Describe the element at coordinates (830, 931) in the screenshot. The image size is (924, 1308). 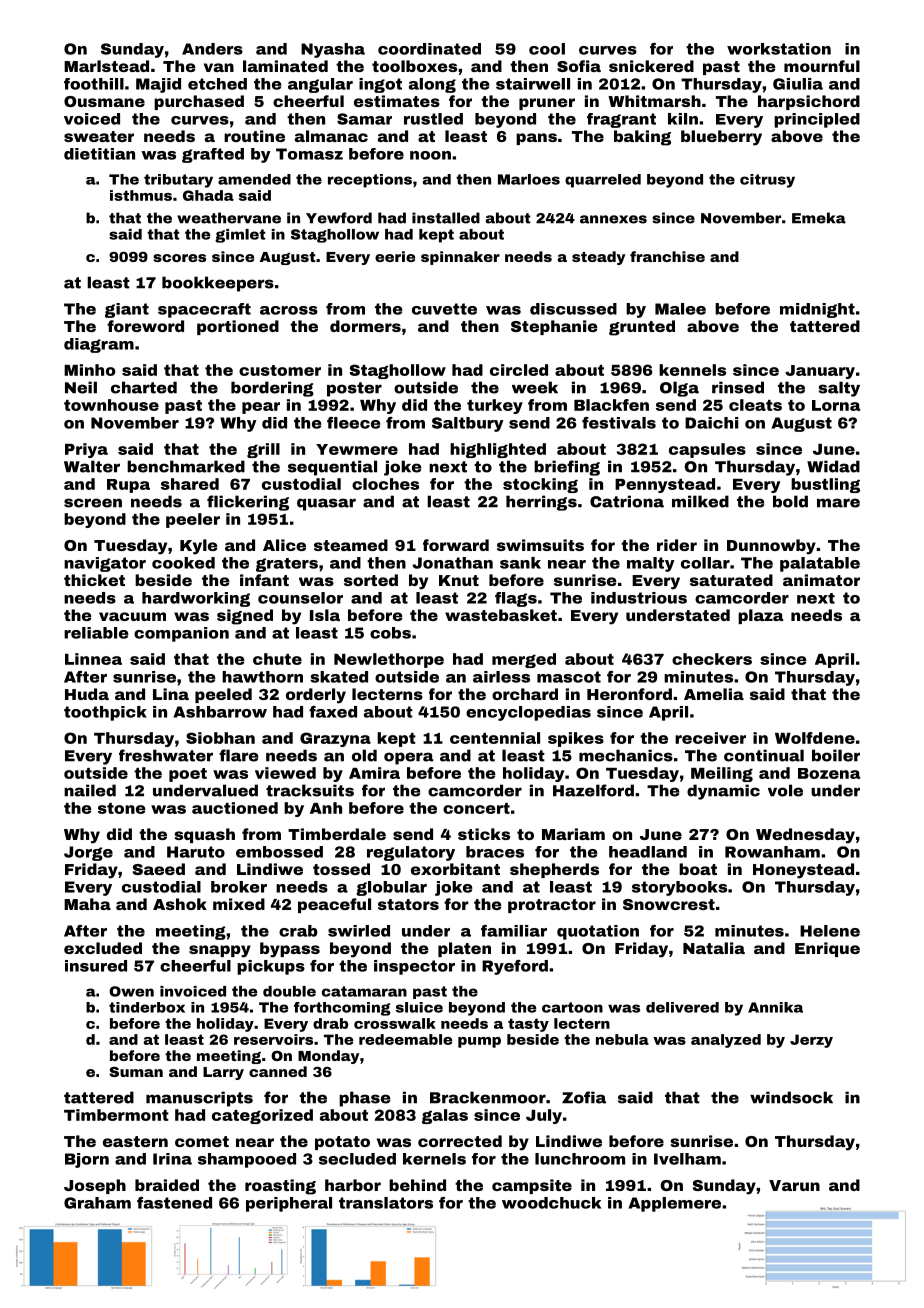
I see `Helene` at that location.
